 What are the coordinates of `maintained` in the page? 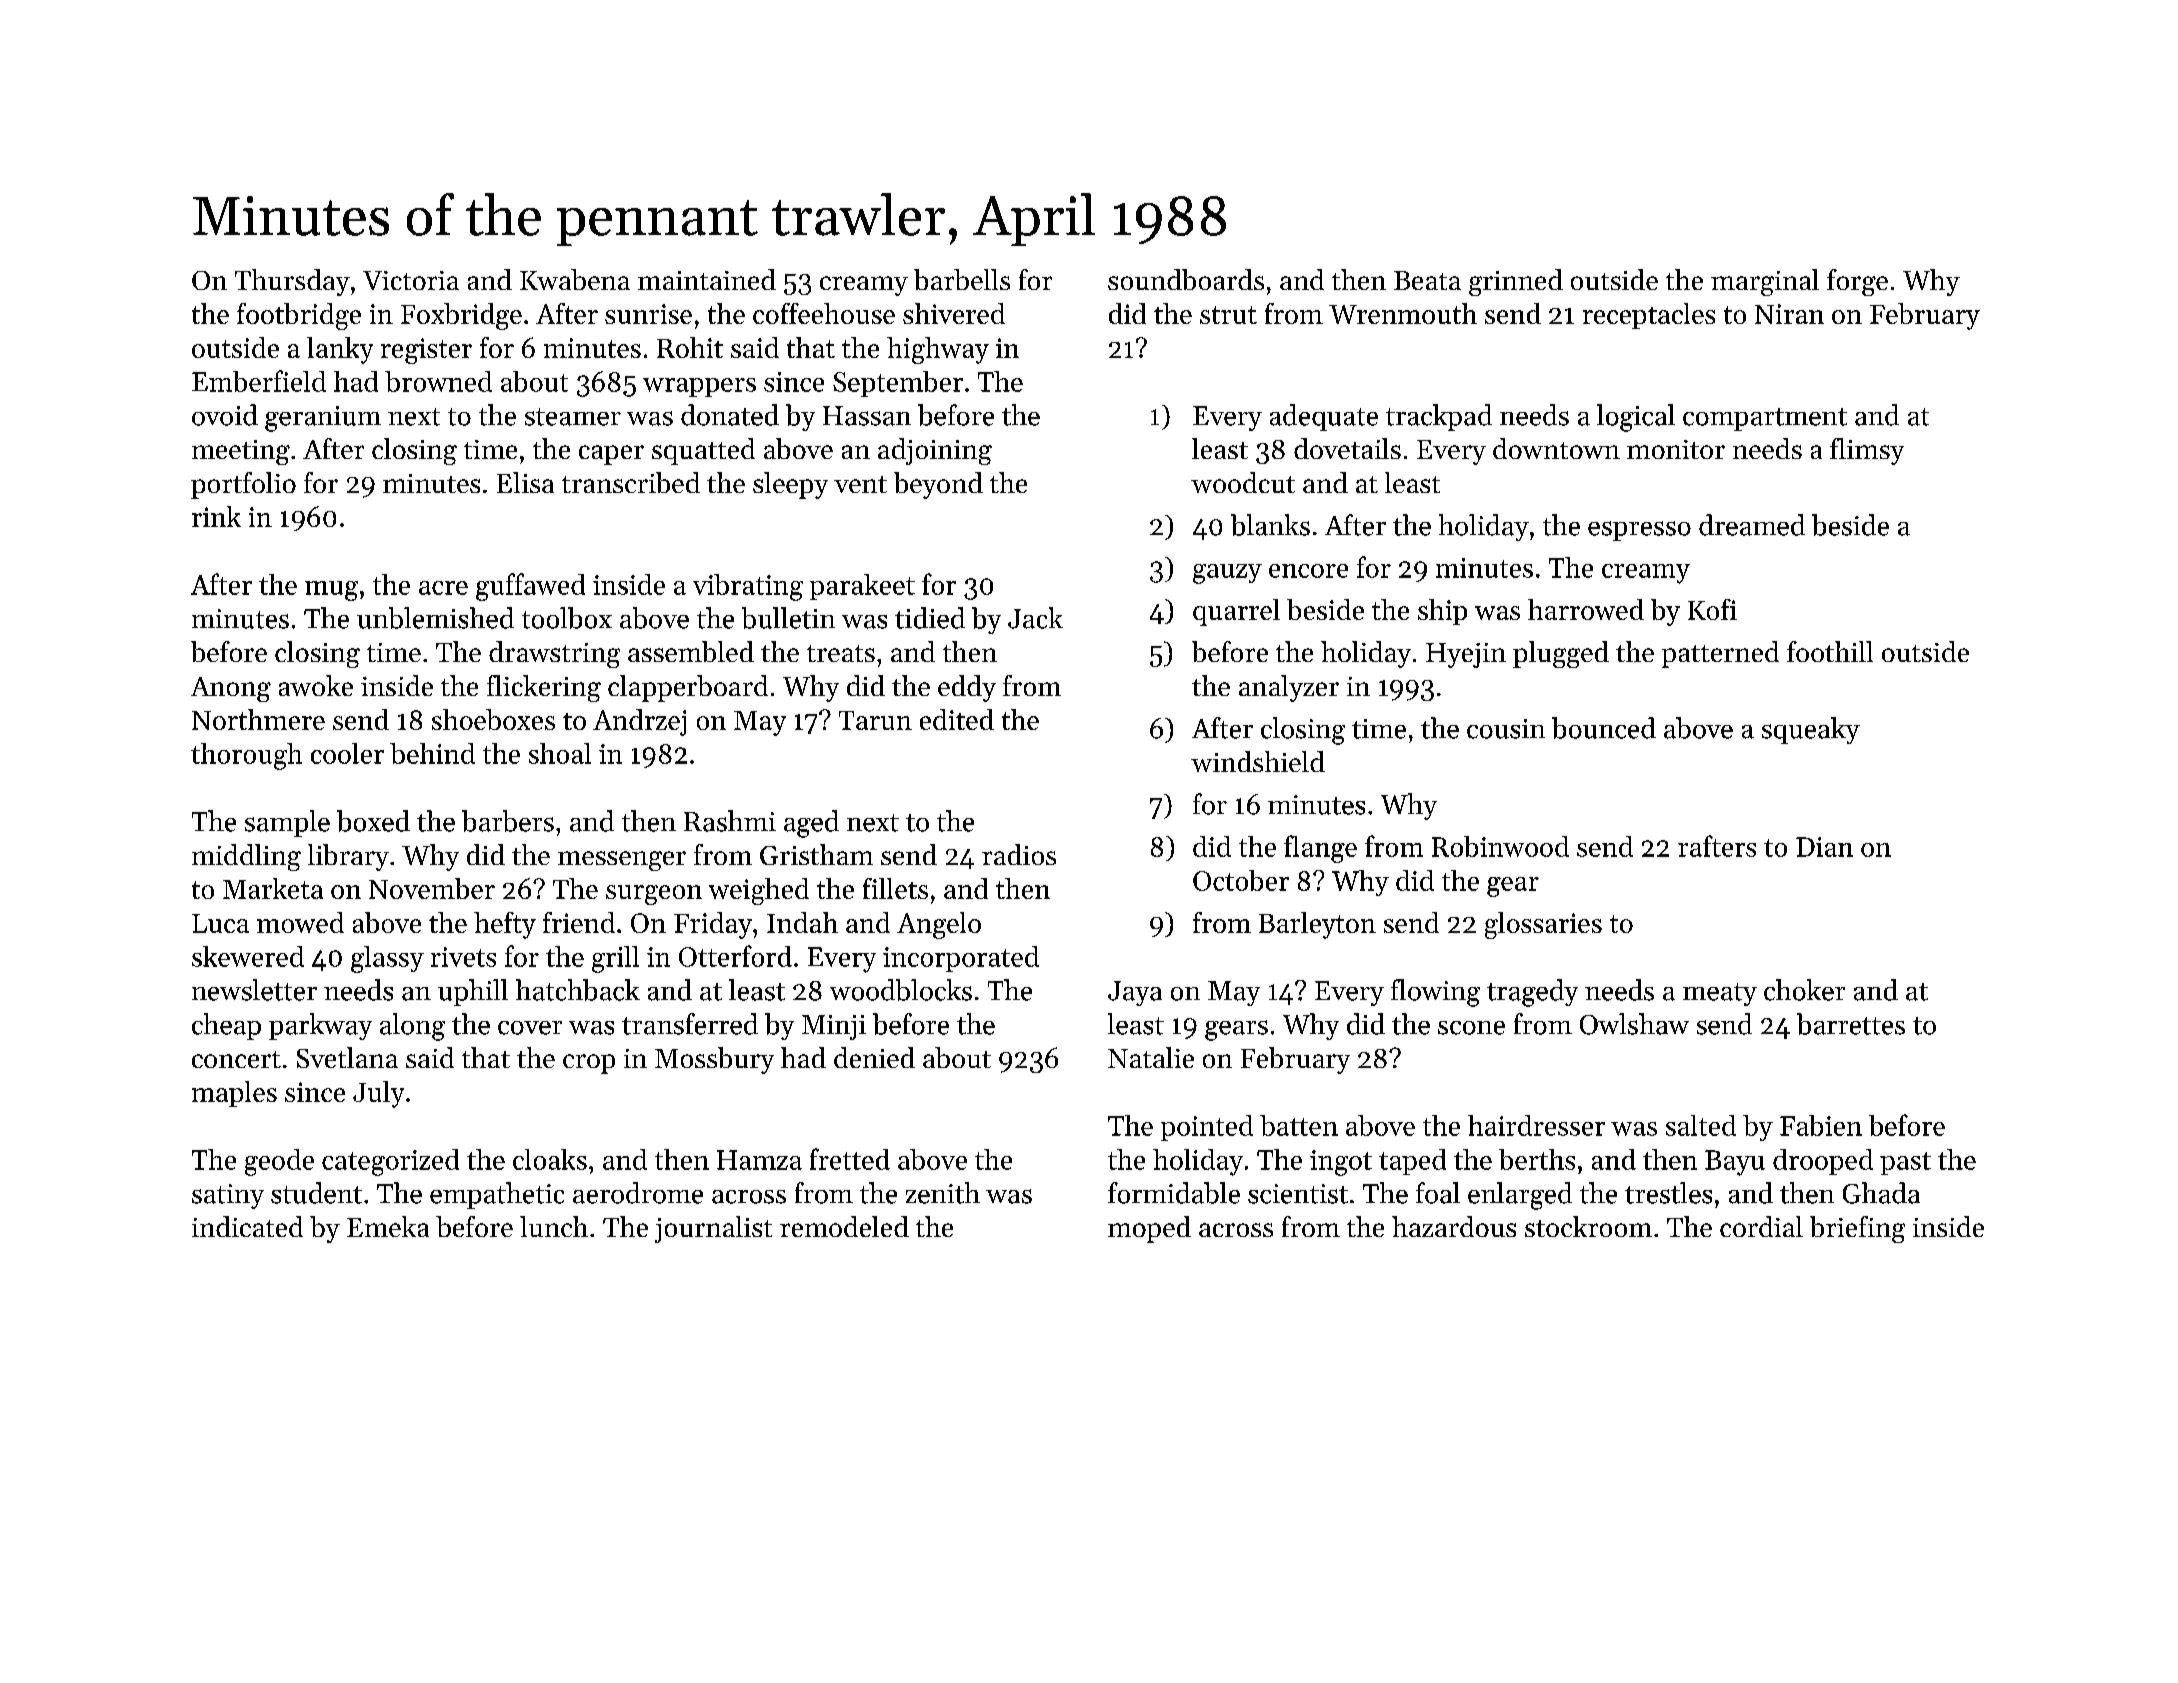 It's located at (707, 279).
